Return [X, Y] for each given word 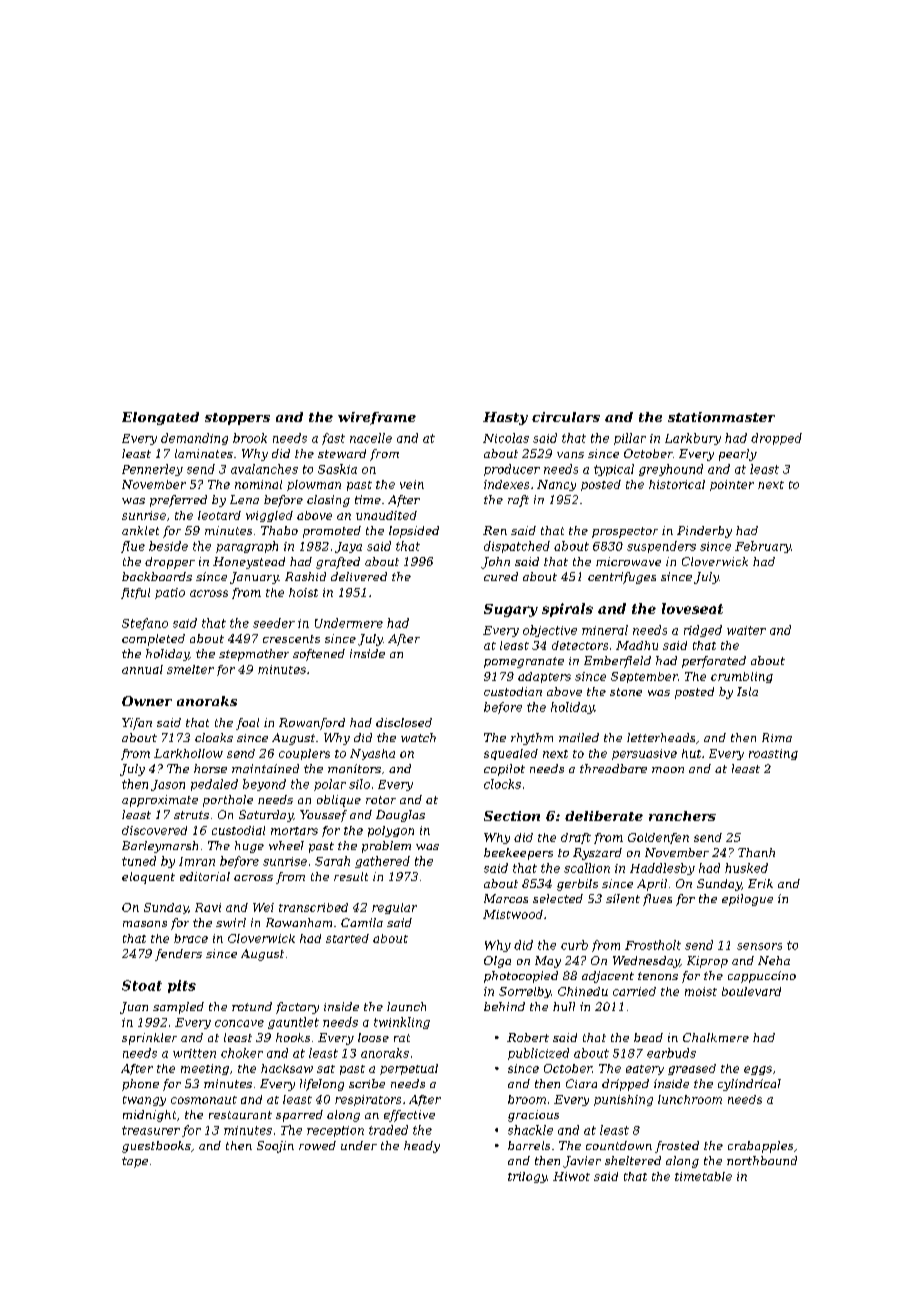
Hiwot [571, 1176]
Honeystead [249, 563]
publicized [538, 1054]
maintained [265, 768]
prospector [625, 532]
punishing [623, 1100]
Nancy [556, 485]
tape [135, 1162]
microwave [628, 561]
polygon [391, 831]
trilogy [527, 1177]
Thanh [756, 852]
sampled [178, 1008]
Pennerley [152, 470]
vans [570, 455]
